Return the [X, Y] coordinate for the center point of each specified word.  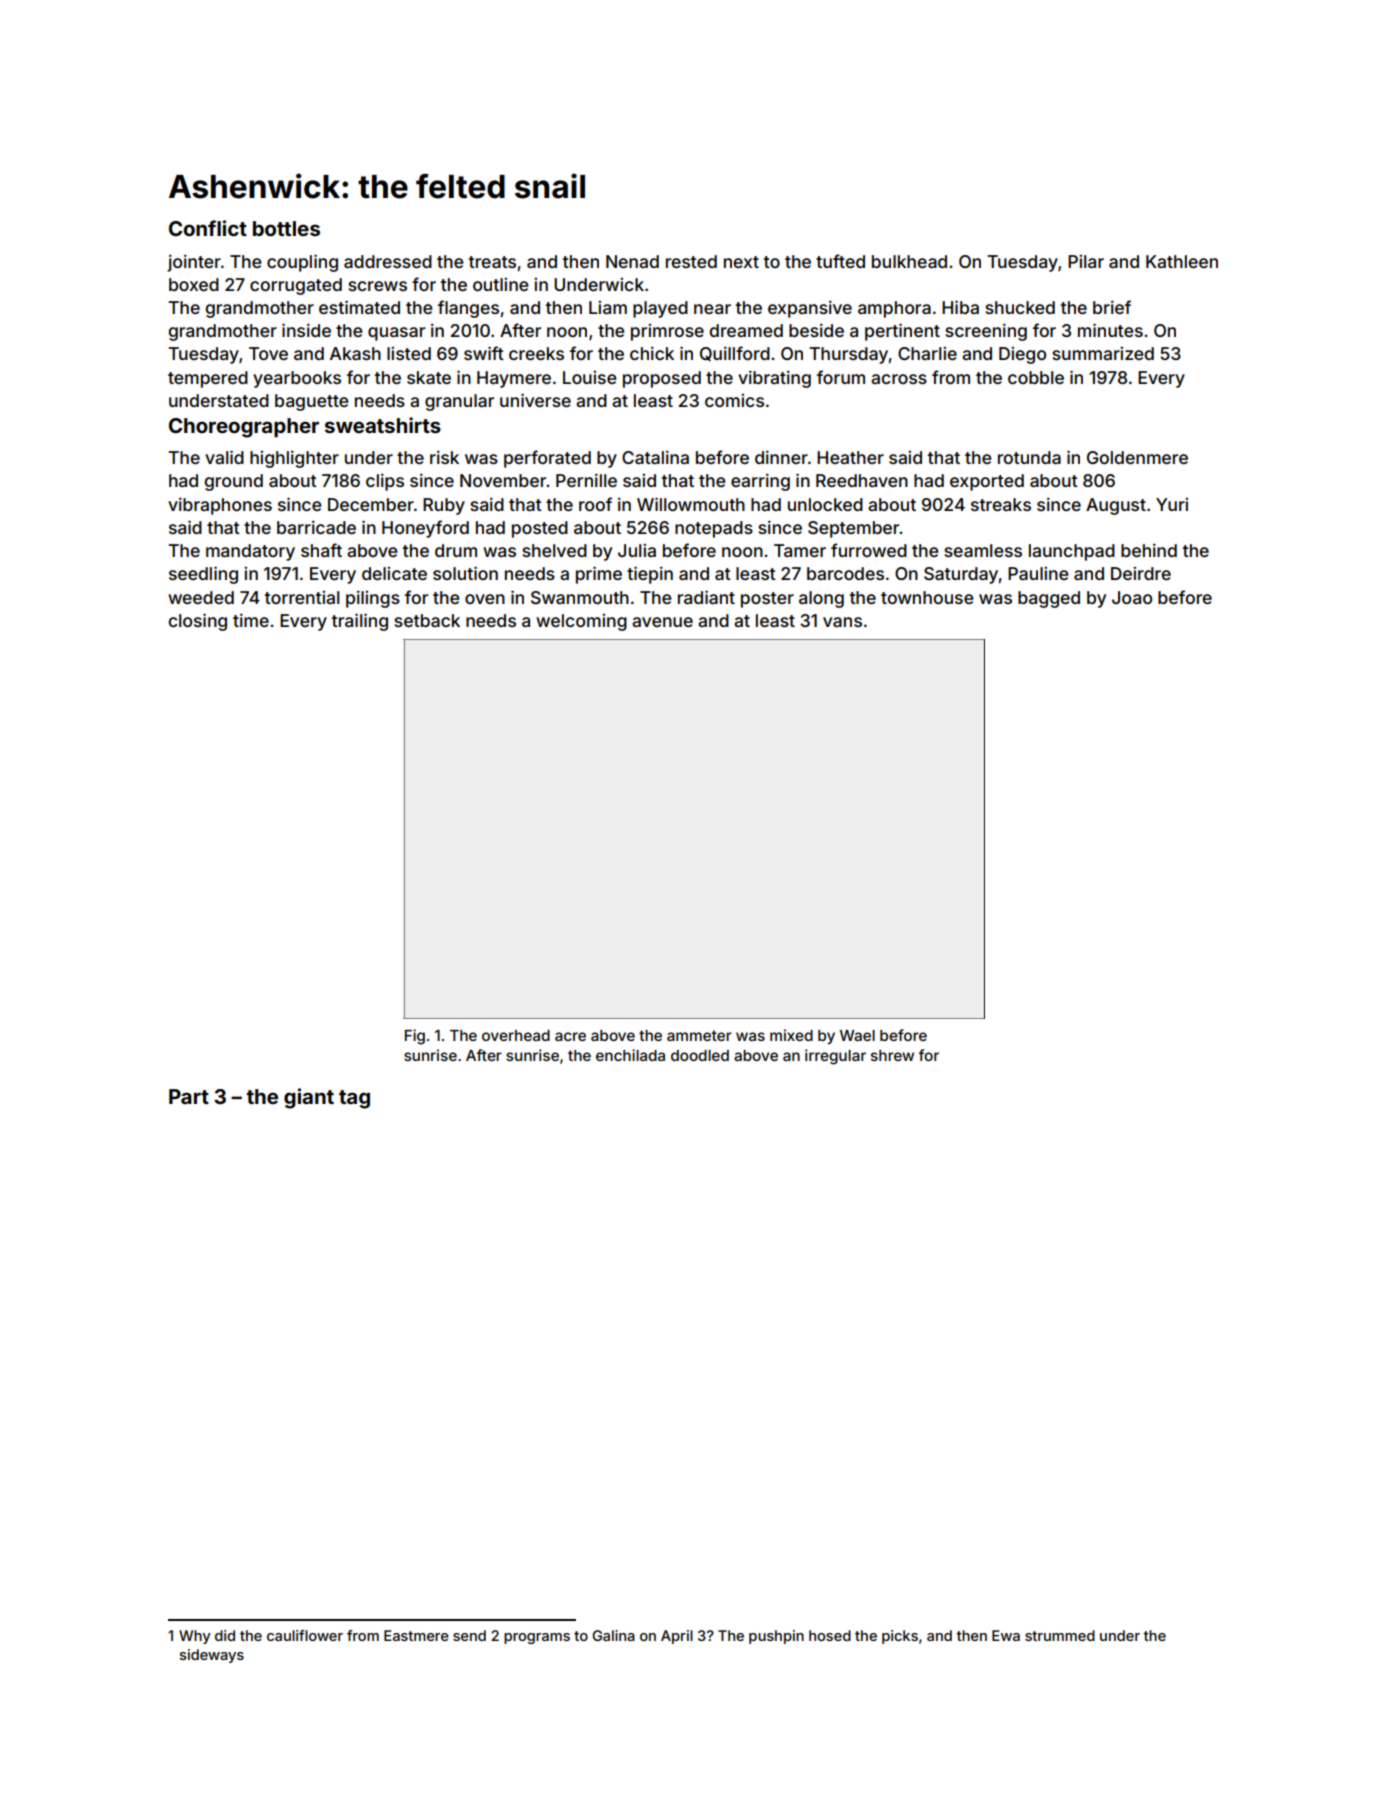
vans [842, 622]
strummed [1060, 1635]
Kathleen [1182, 261]
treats [492, 262]
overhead [516, 1035]
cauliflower [305, 1635]
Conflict [208, 228]
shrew [892, 1055]
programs [537, 1638]
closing [198, 622]
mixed [791, 1035]
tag [354, 1099]
